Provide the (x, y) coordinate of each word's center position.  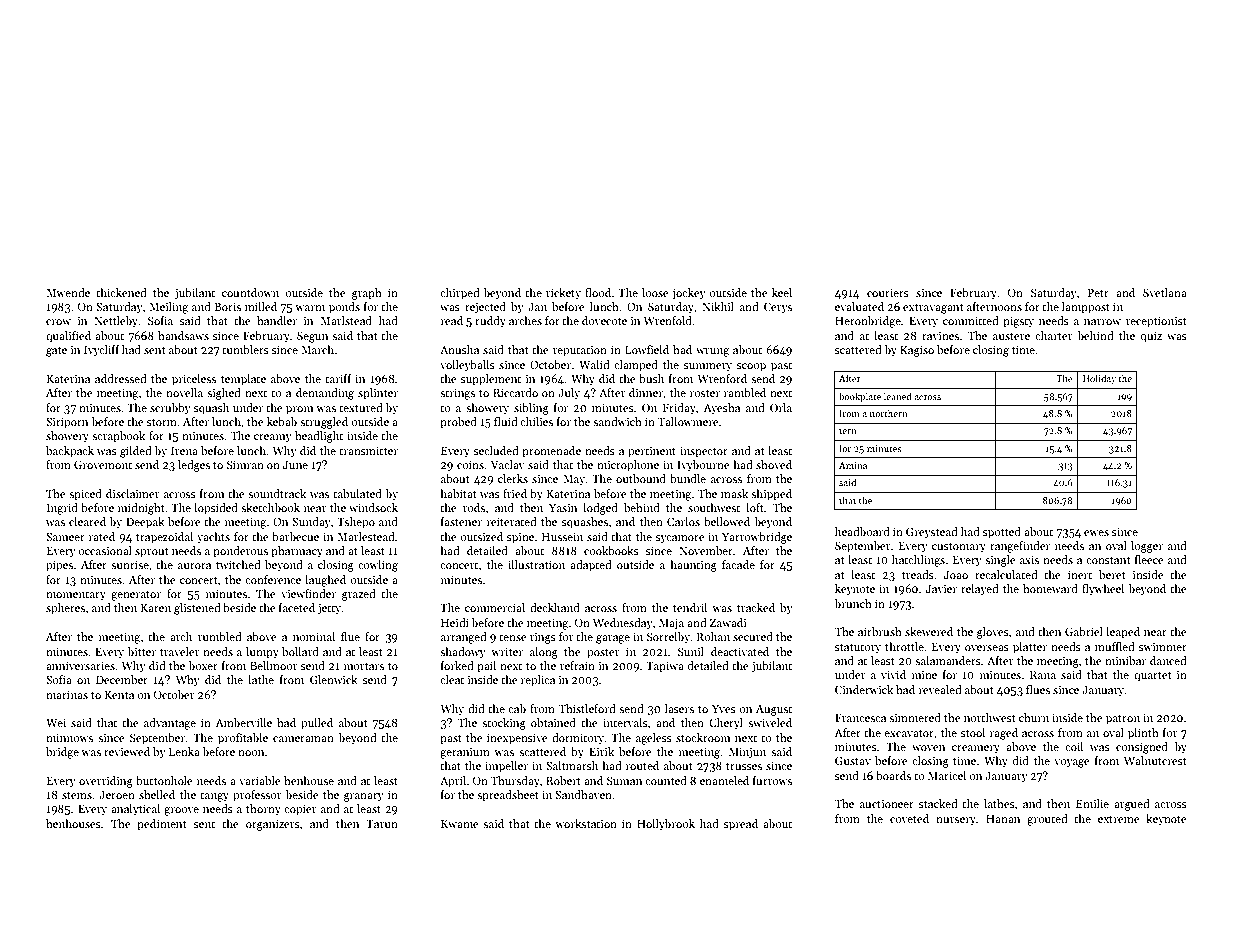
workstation (586, 823)
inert (1080, 574)
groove (181, 811)
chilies (536, 421)
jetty (329, 609)
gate (56, 352)
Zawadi (728, 622)
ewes (1096, 533)
